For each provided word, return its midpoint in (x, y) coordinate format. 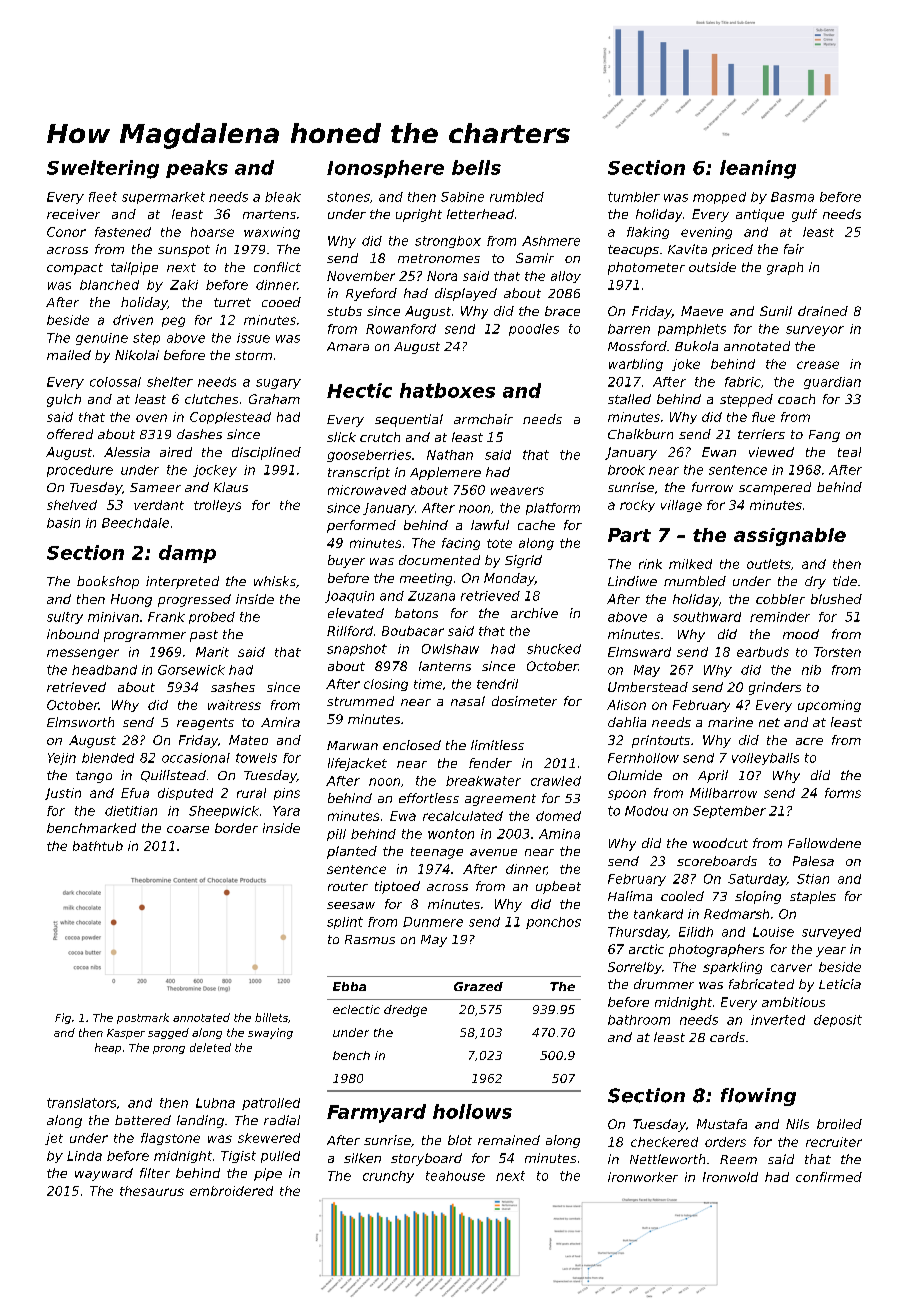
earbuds (763, 652)
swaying (270, 1033)
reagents (205, 724)
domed (558, 816)
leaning (758, 169)
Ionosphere (385, 169)
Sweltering (103, 169)
